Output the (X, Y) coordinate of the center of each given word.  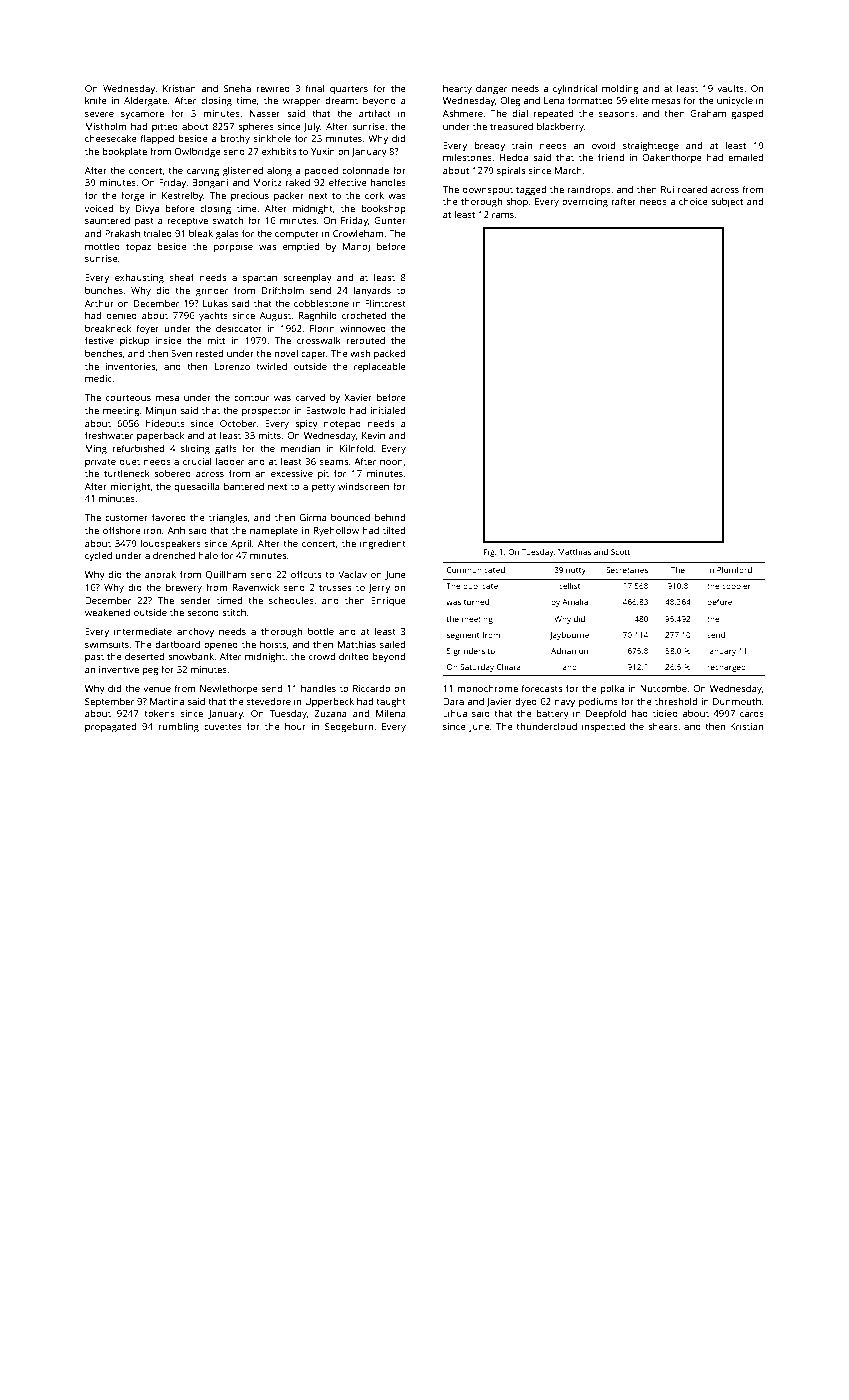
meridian (300, 448)
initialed (387, 410)
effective (348, 182)
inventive (119, 669)
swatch (228, 220)
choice (693, 201)
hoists (273, 644)
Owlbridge (198, 152)
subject (727, 202)
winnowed (363, 328)
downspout (488, 190)
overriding (585, 203)
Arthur (99, 303)
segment (462, 636)
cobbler (736, 586)
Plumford (734, 569)
